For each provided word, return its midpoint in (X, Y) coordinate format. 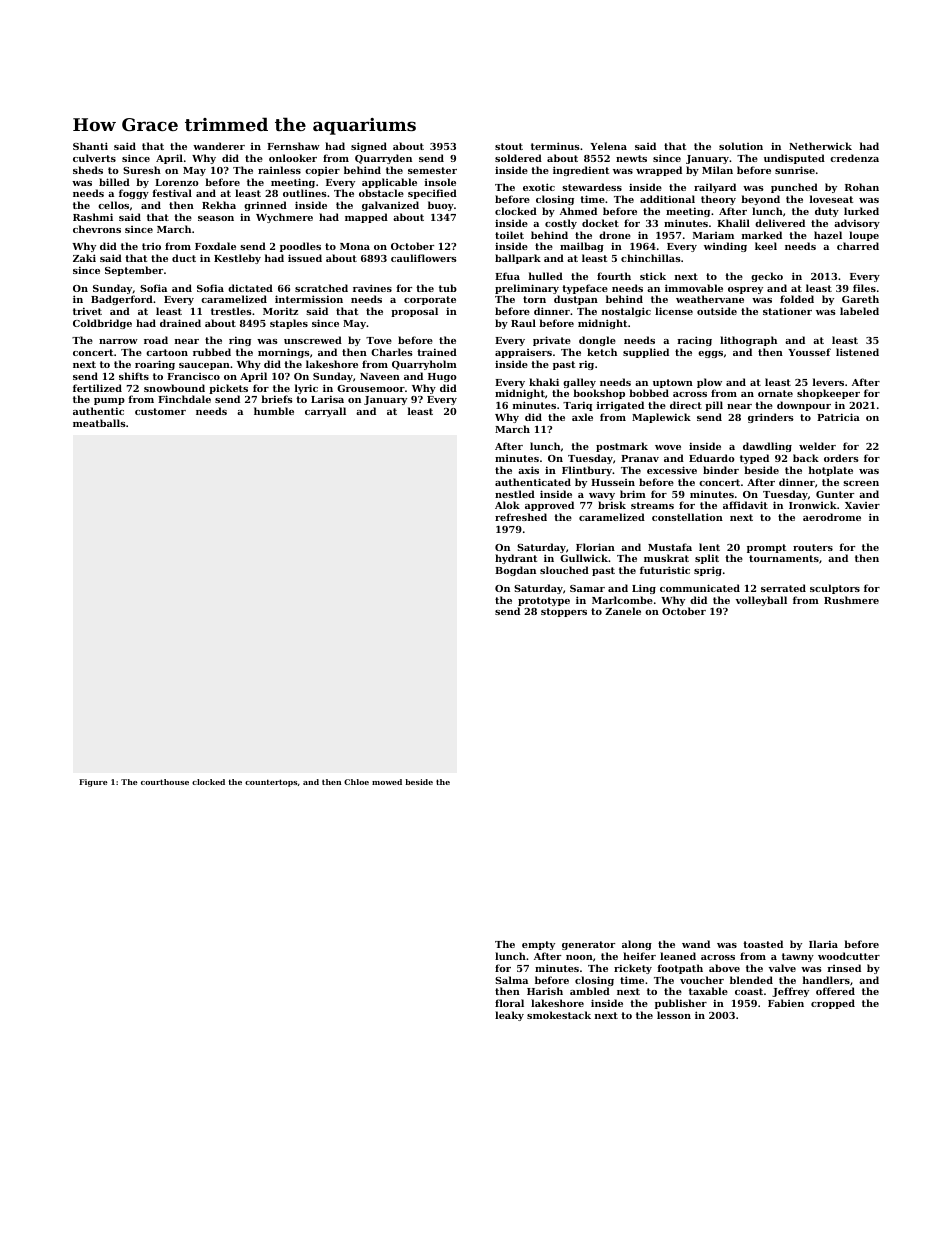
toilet (509, 235)
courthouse (165, 782)
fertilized (97, 388)
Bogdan (515, 571)
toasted (763, 944)
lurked (861, 211)
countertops (271, 783)
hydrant (516, 559)
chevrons (97, 229)
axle (582, 417)
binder (721, 470)
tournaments (784, 558)
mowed (387, 782)
